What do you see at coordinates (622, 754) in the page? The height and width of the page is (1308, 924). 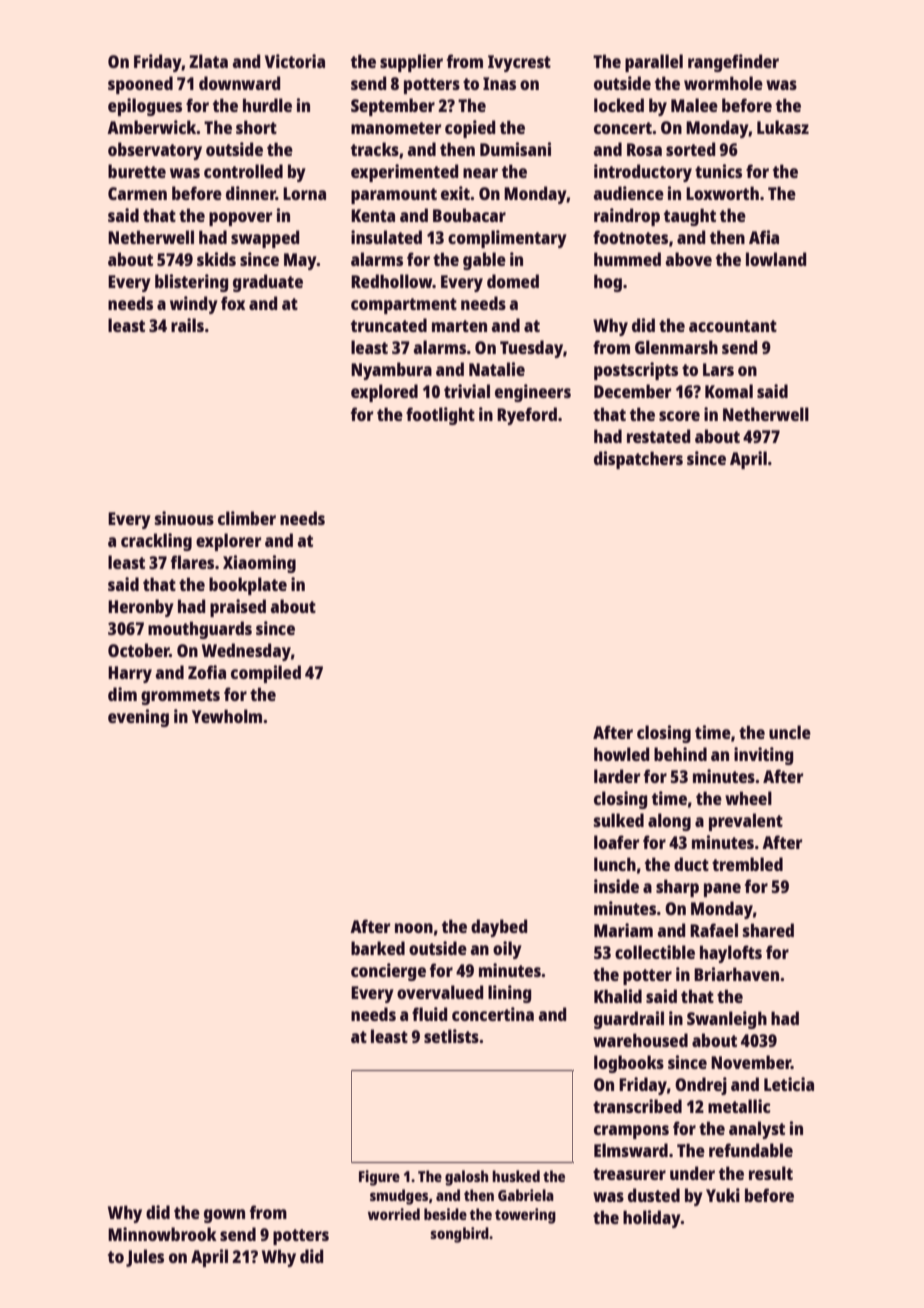 I see `howled` at bounding box center [622, 754].
